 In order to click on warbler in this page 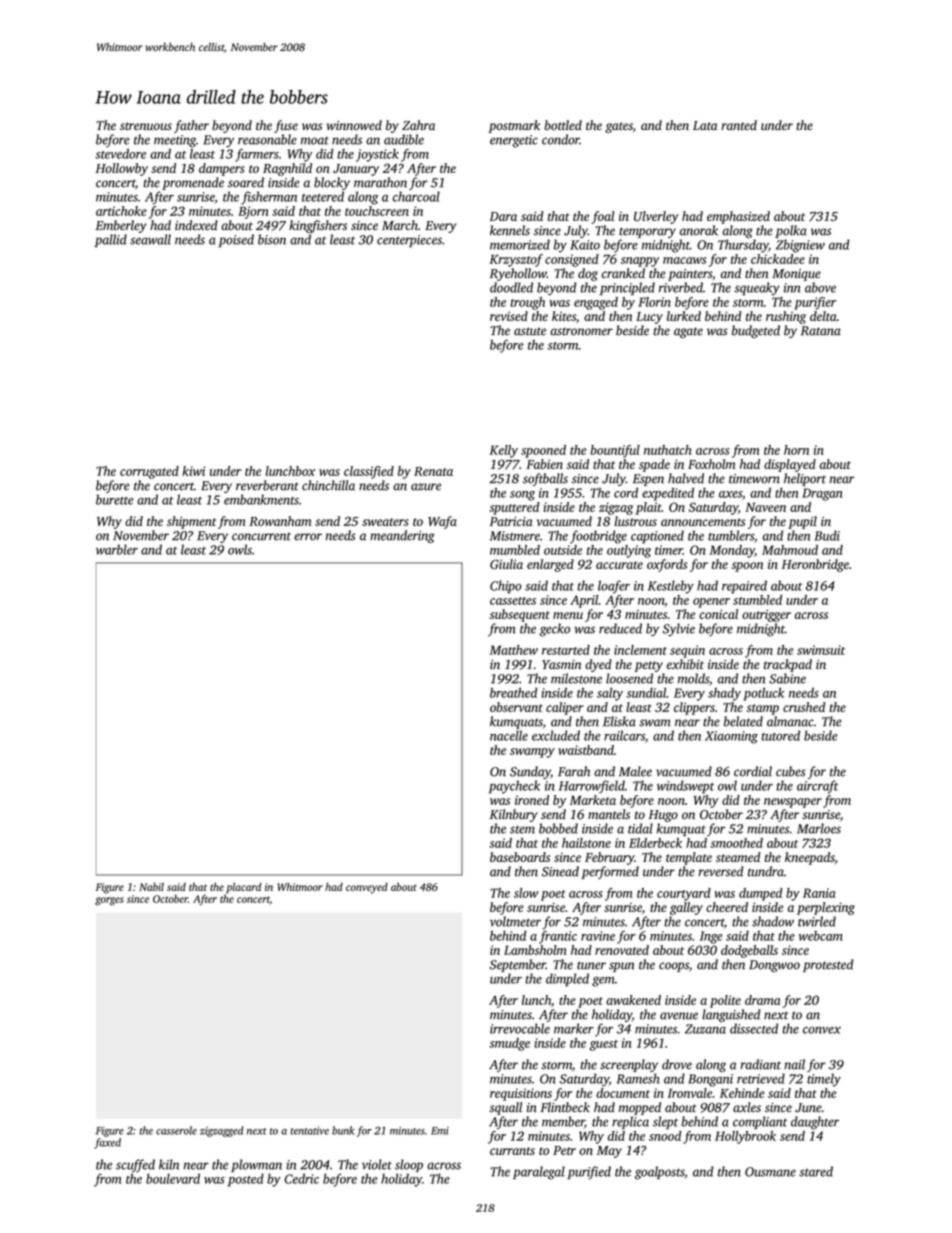, I will do `click(117, 549)`.
